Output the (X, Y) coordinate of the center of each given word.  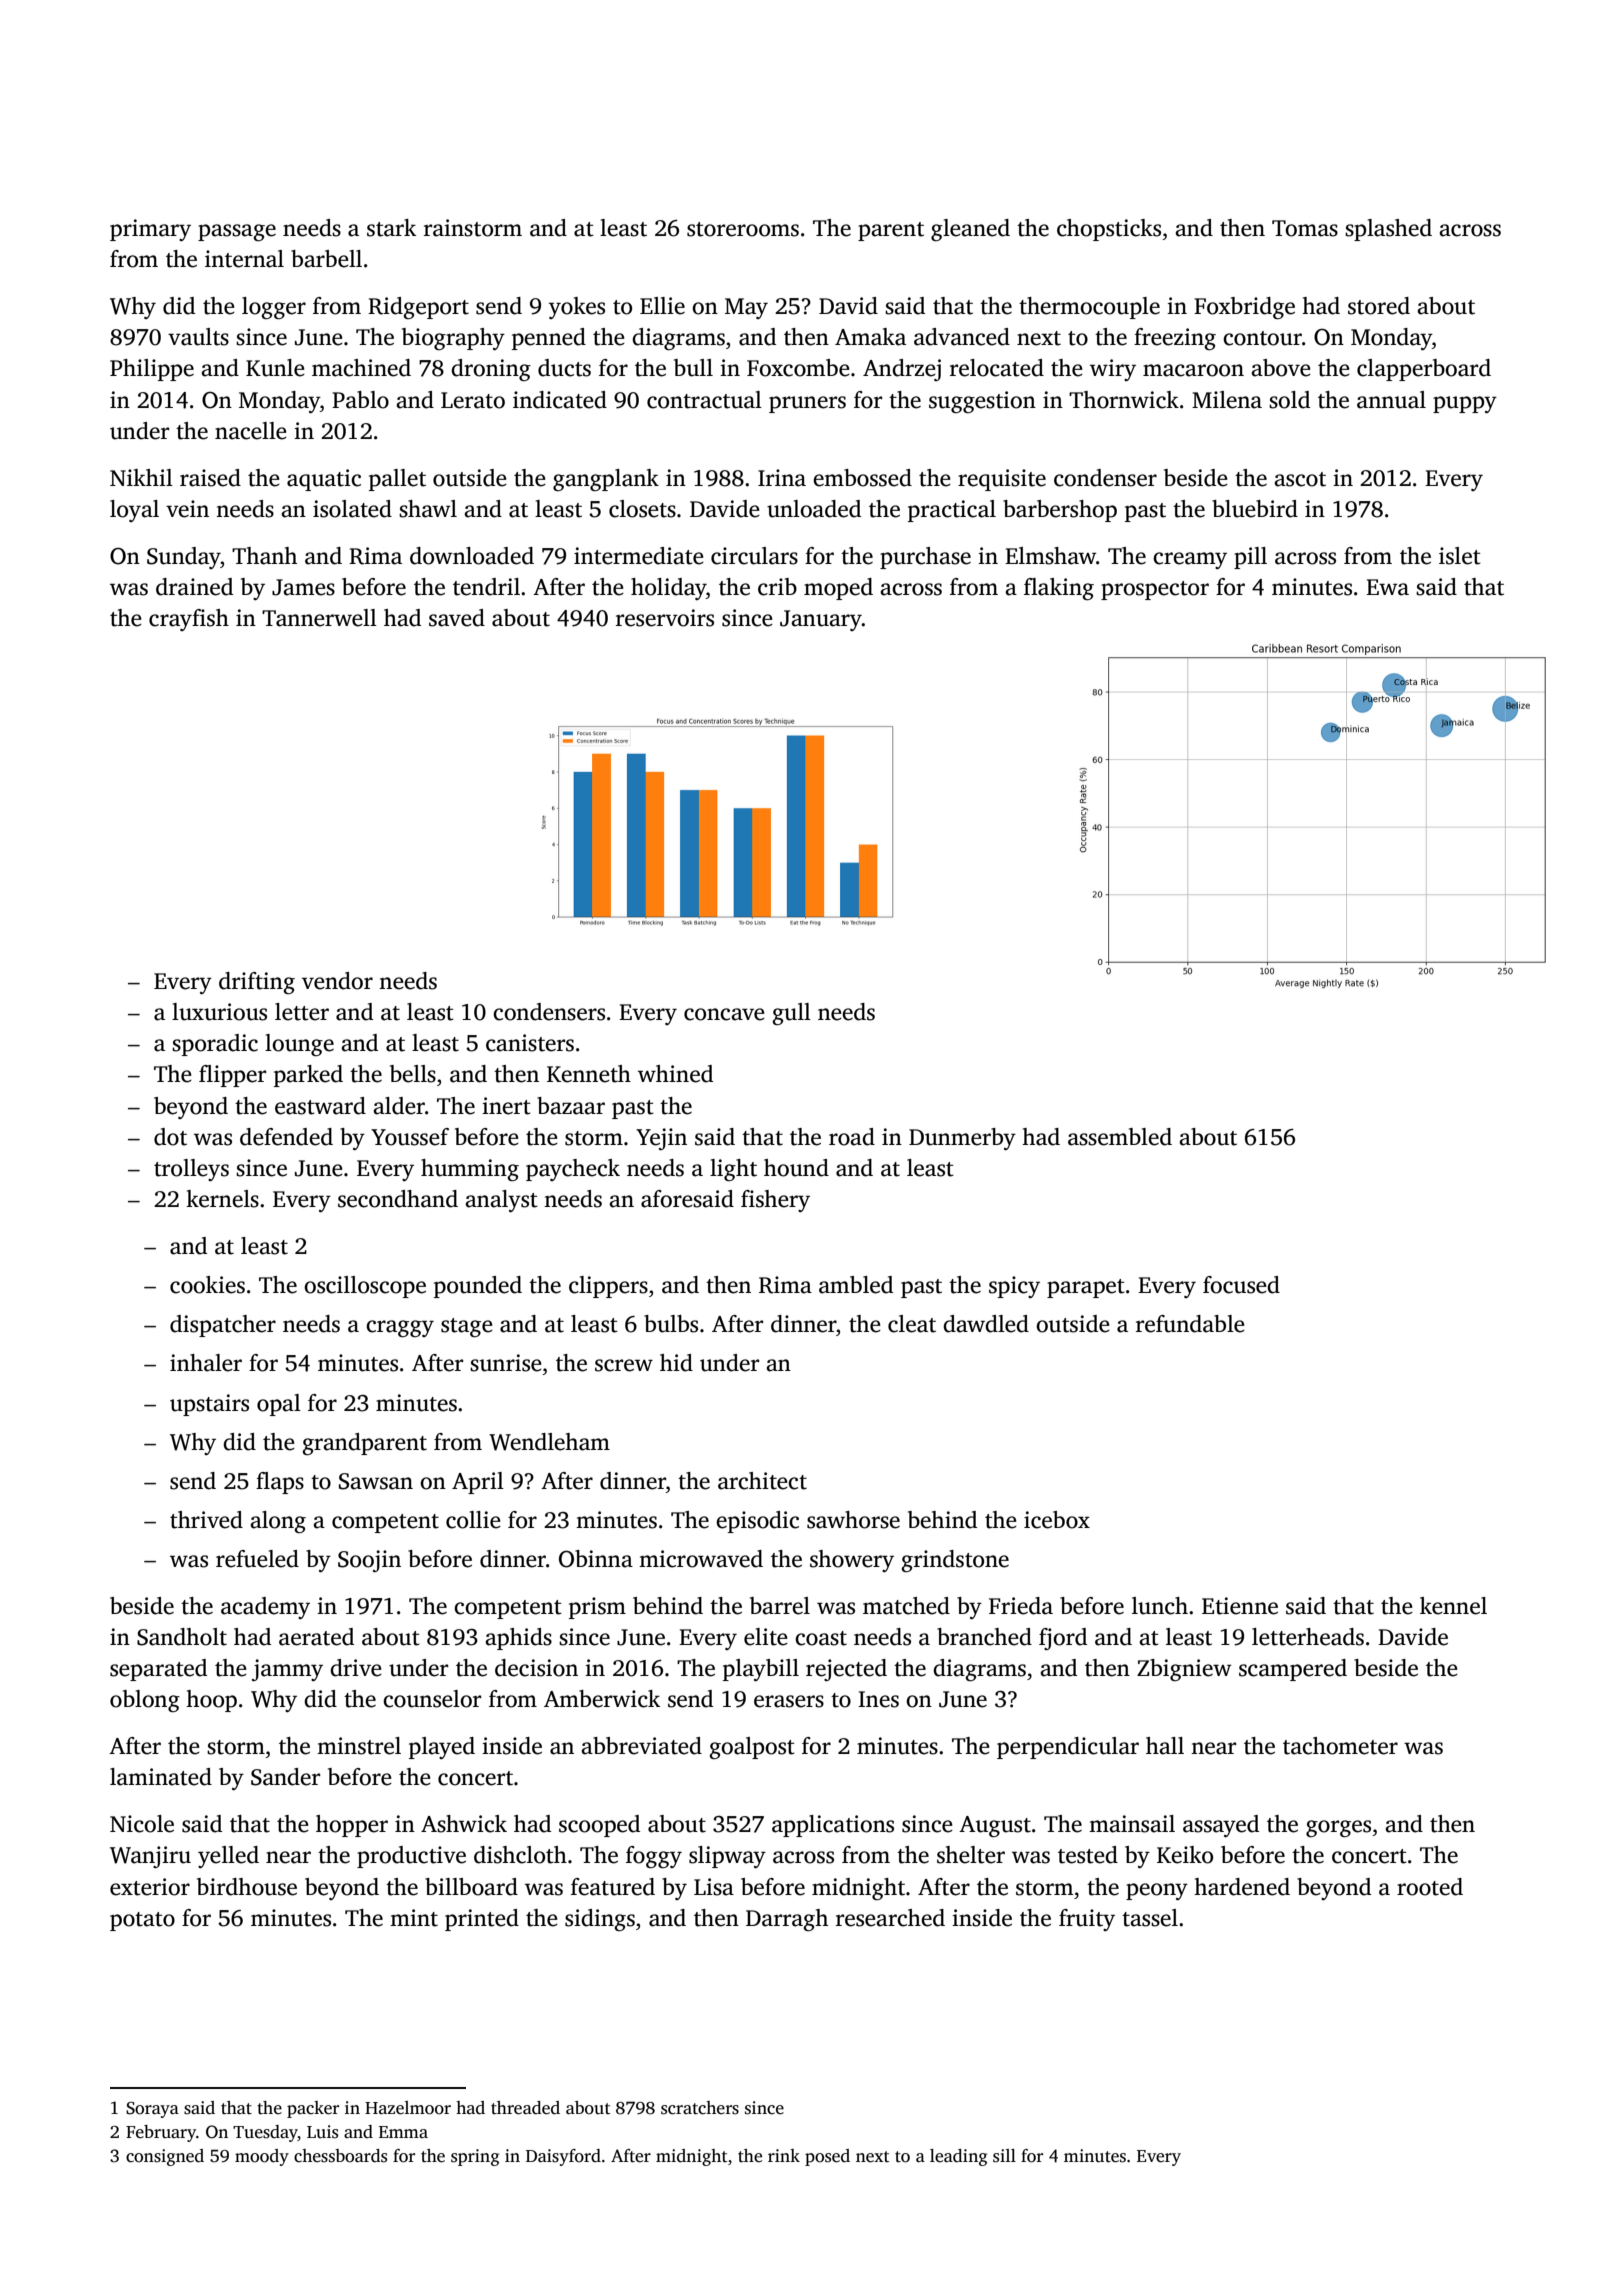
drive (356, 1668)
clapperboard (1424, 370)
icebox (1057, 1520)
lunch (1160, 1606)
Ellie (662, 306)
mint (414, 1918)
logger (274, 308)
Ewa (1387, 587)
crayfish (189, 620)
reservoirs (665, 618)
